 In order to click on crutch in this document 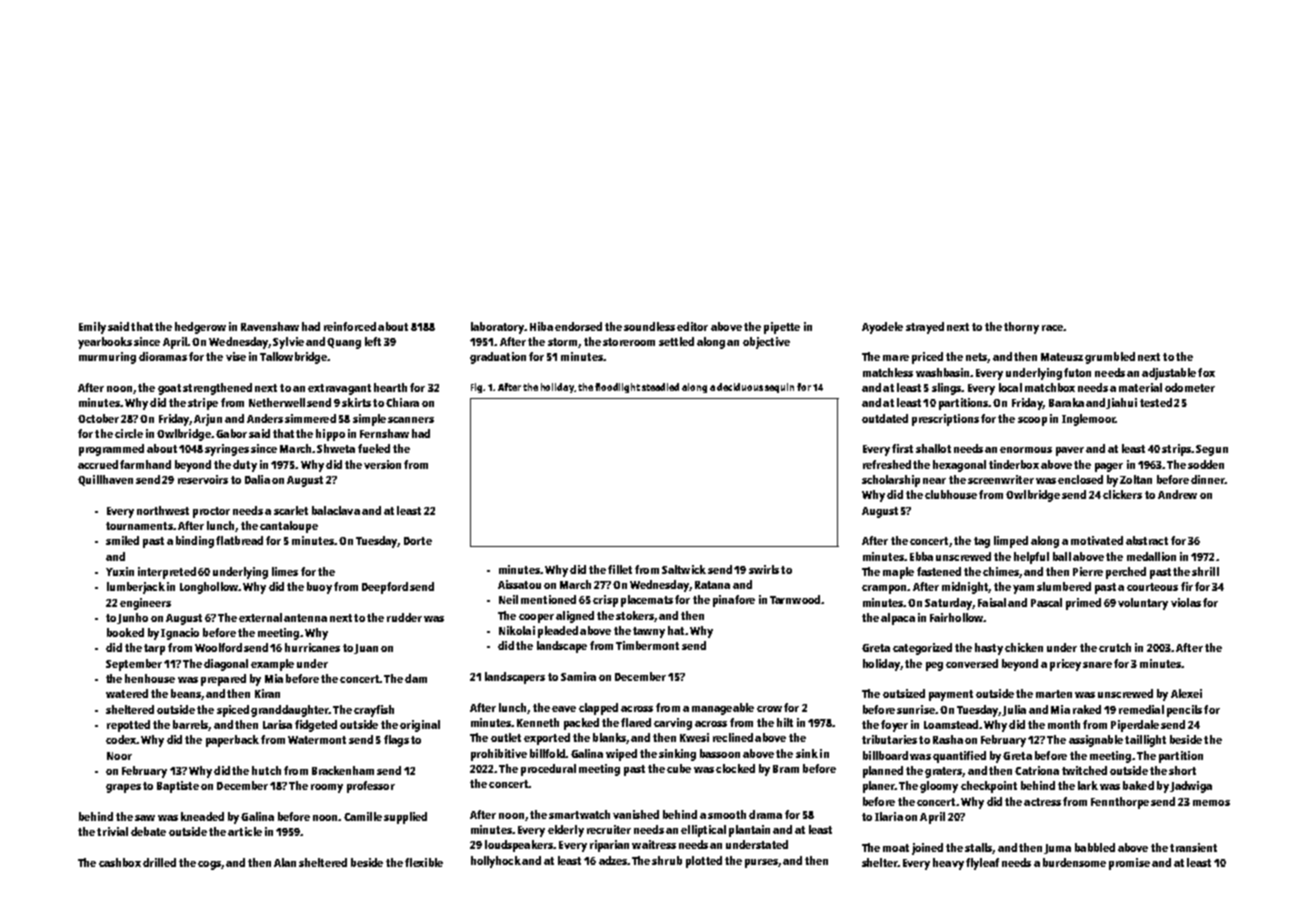, I will do `click(1115, 647)`.
